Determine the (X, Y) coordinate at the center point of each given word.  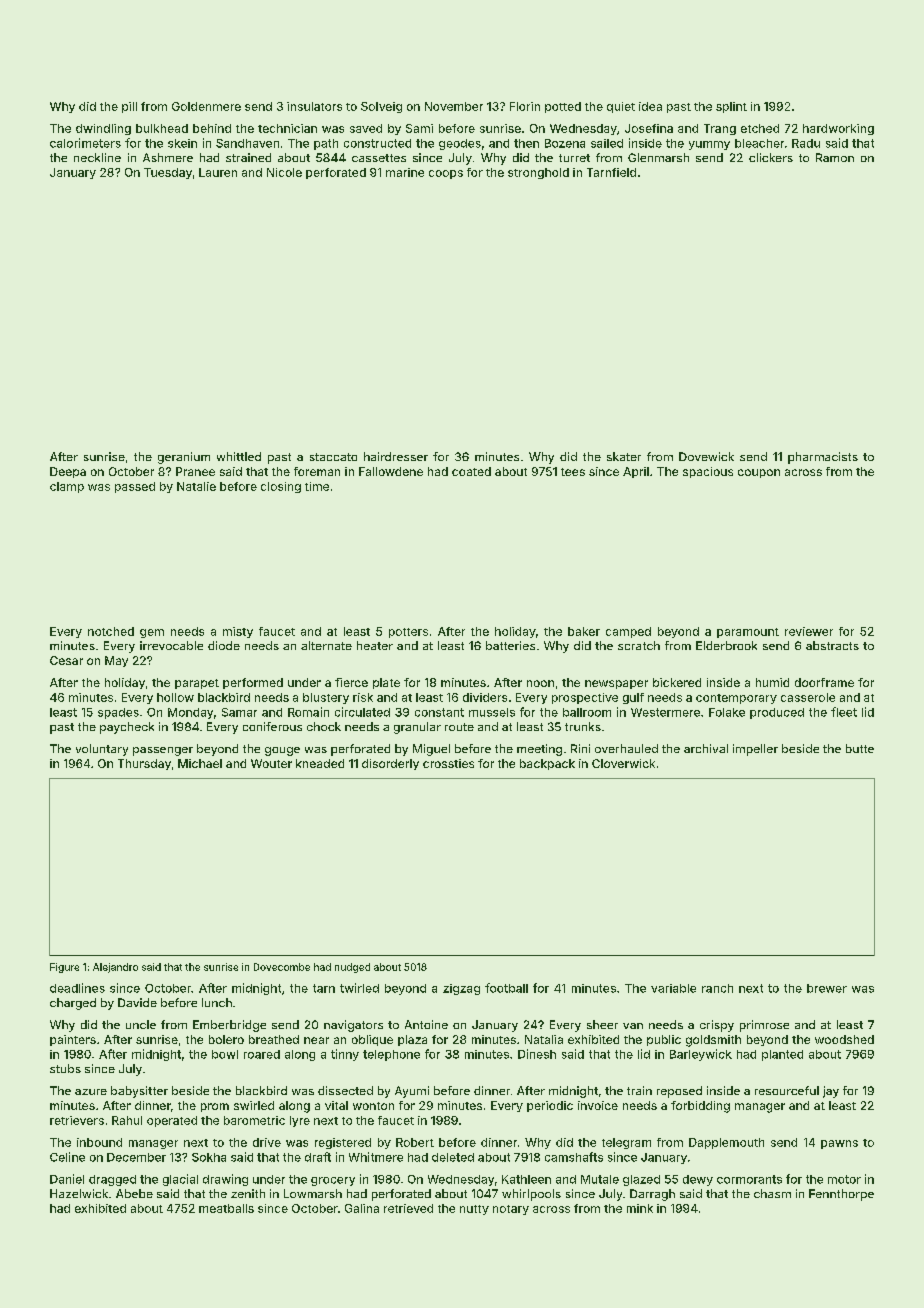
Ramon (835, 157)
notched (111, 631)
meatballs (226, 1208)
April (636, 472)
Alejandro (115, 968)
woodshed (844, 1039)
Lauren (218, 172)
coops (446, 174)
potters (408, 633)
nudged (352, 968)
